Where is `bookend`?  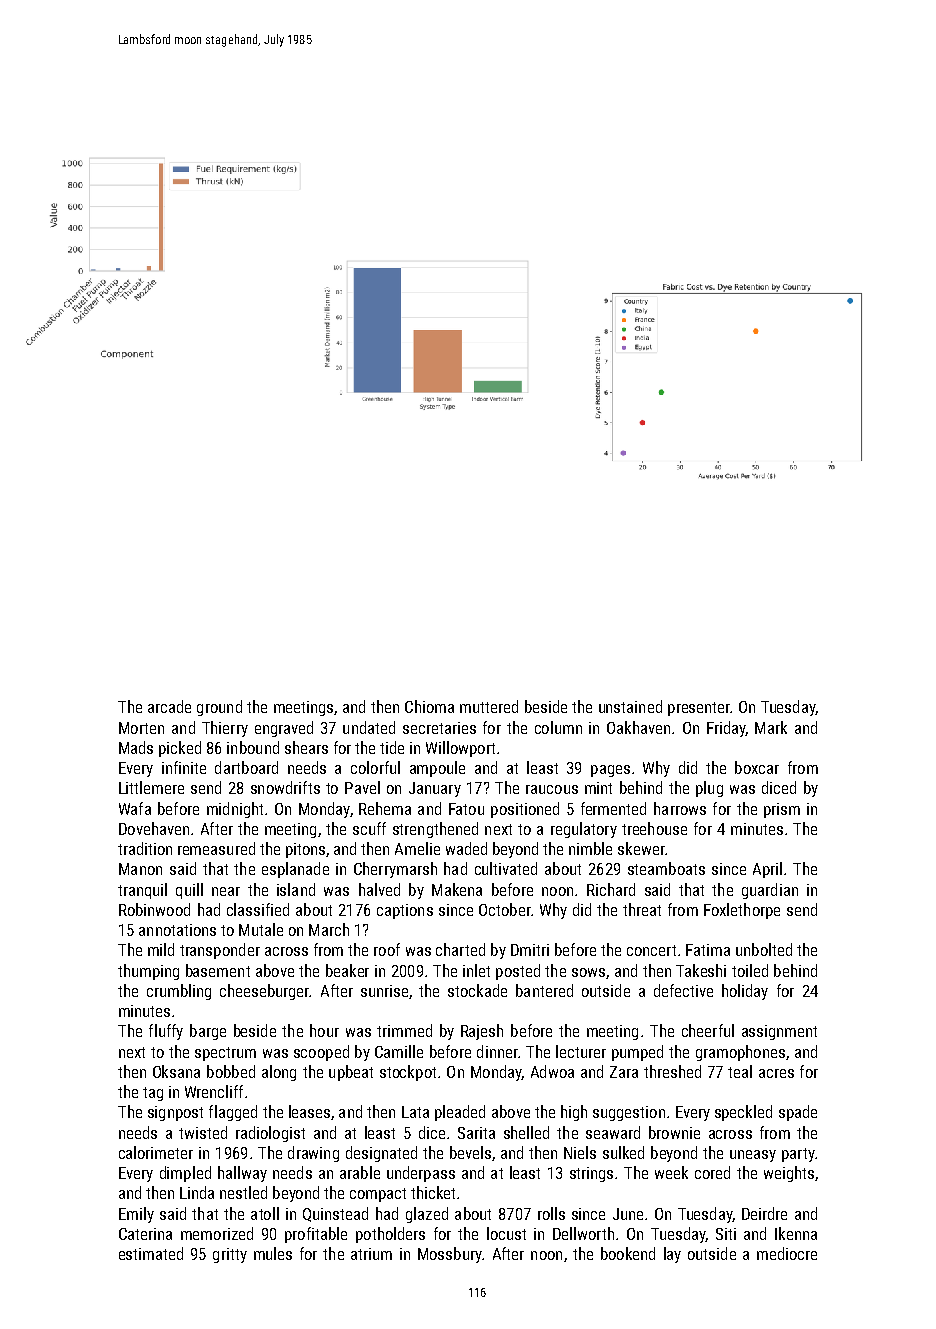
bookend is located at coordinates (628, 1253).
